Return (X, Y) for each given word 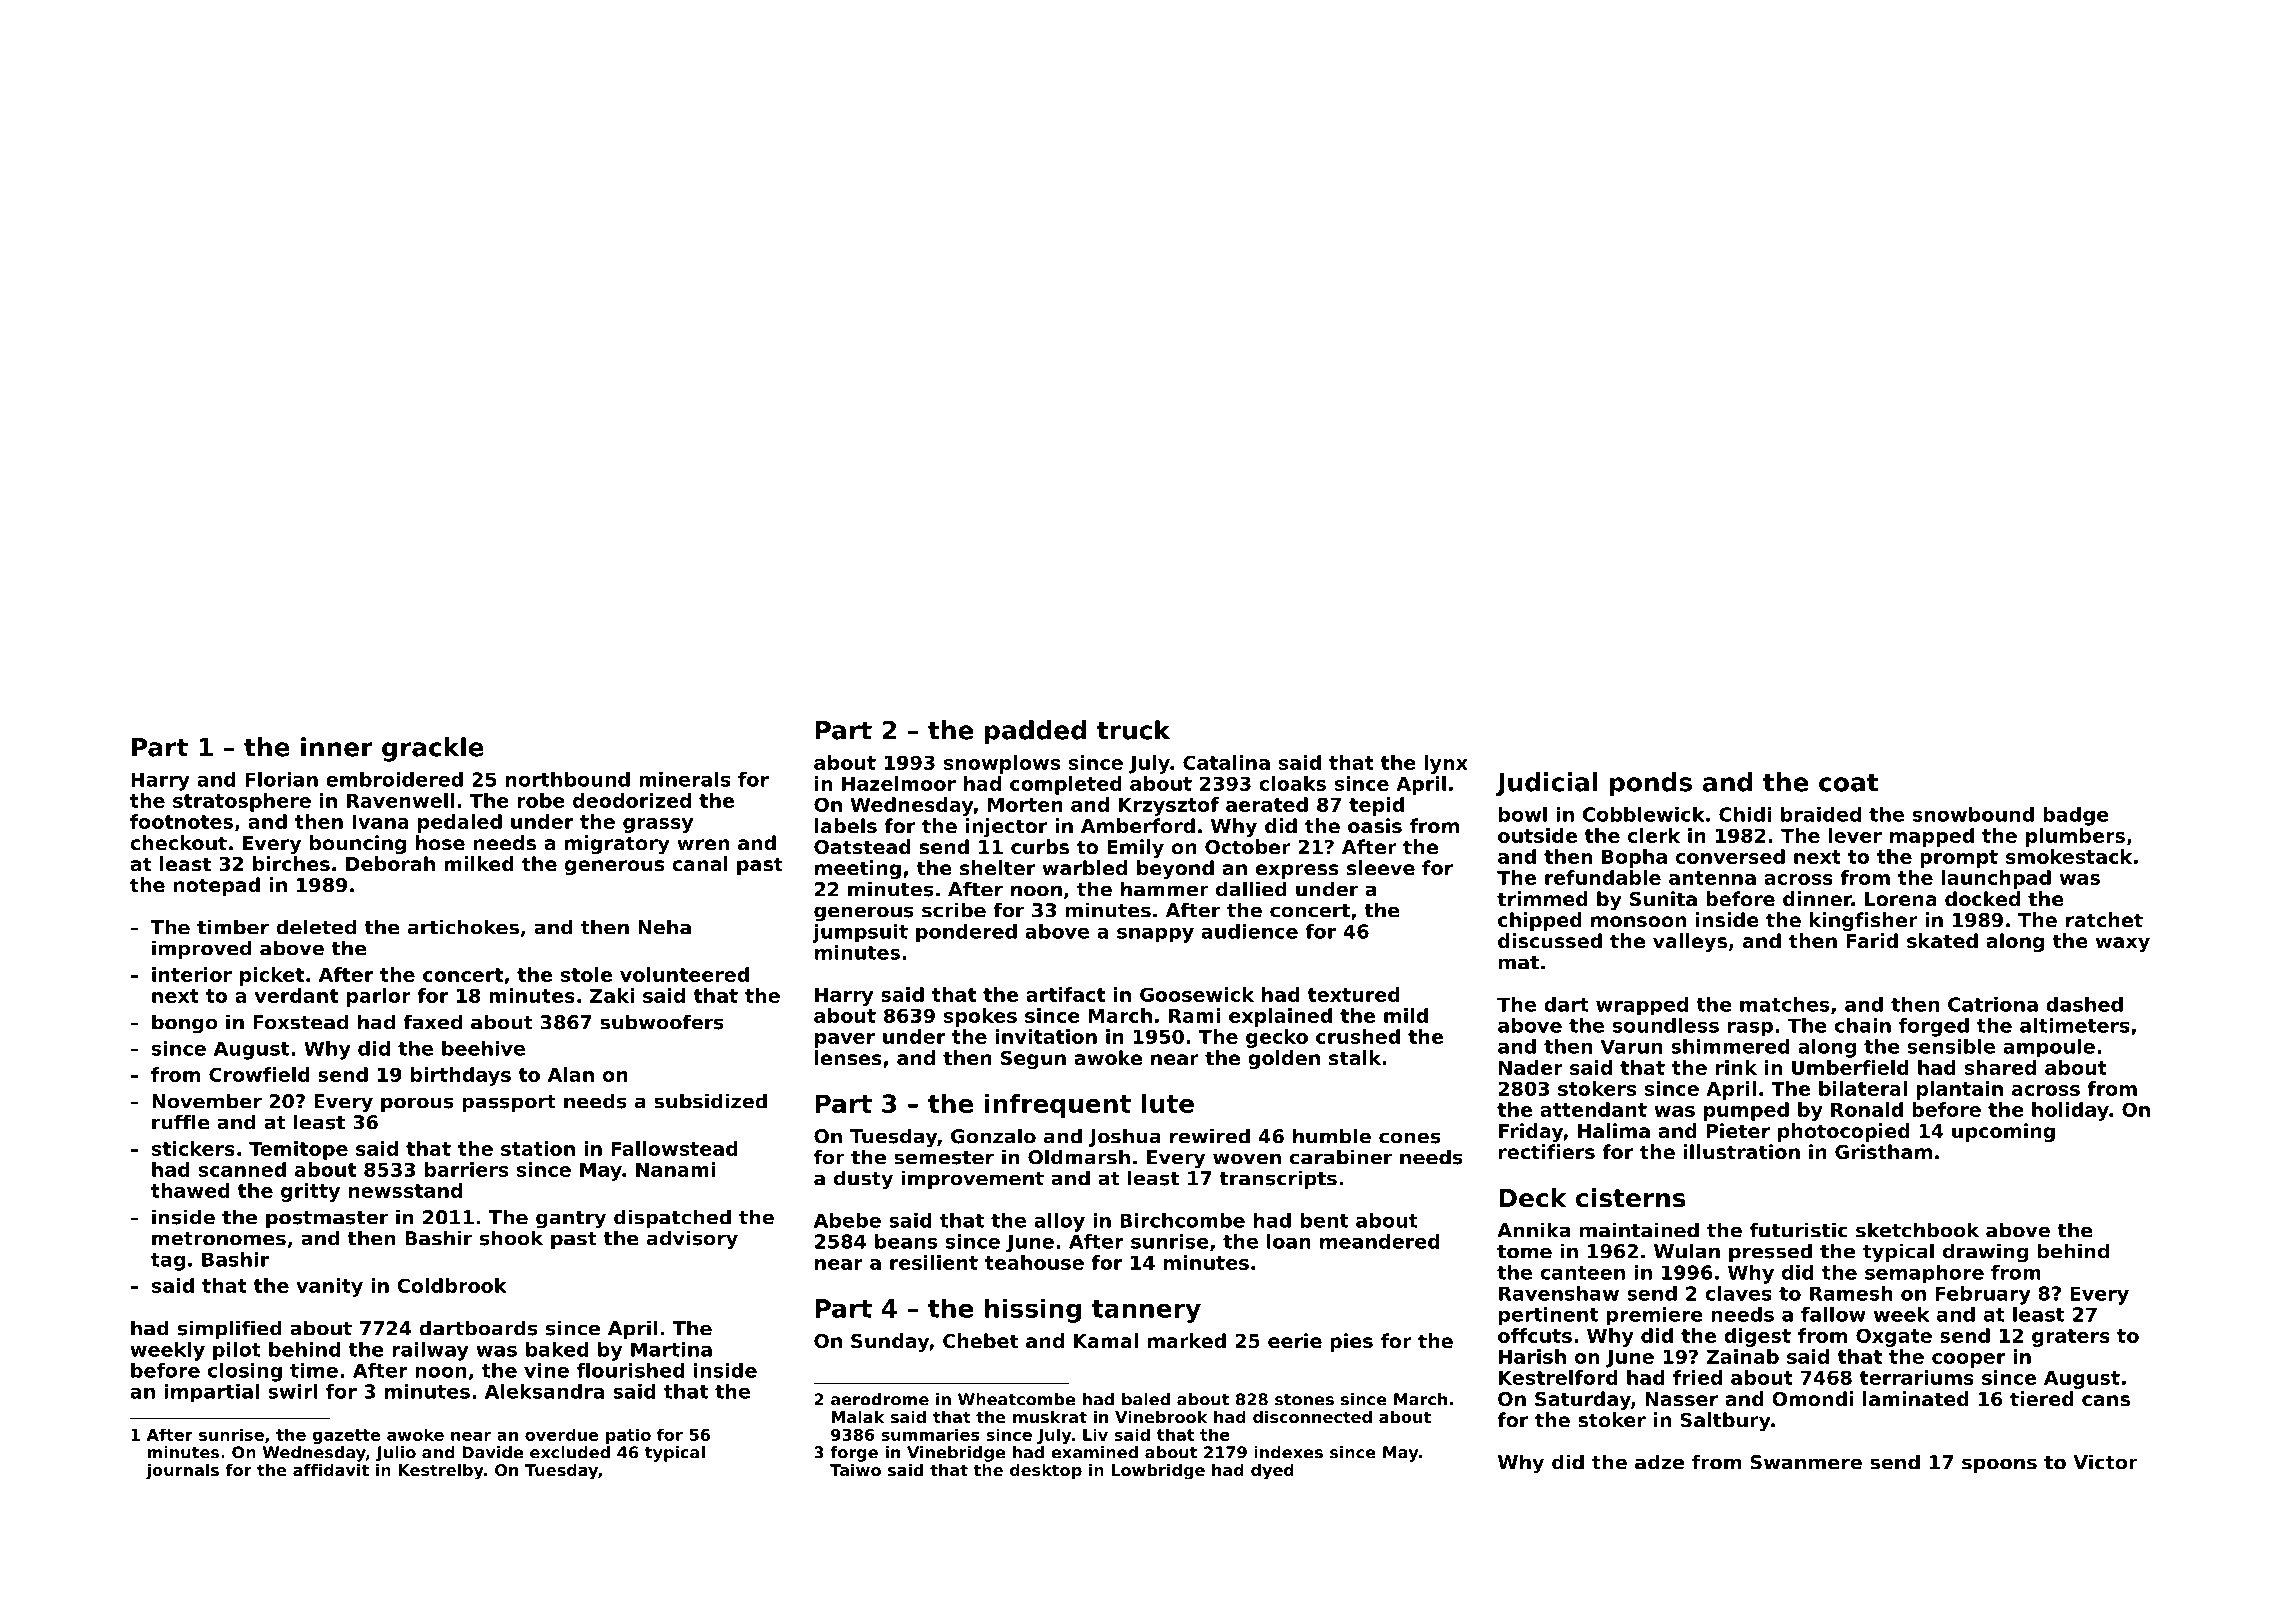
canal (700, 863)
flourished (631, 1370)
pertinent (1548, 1316)
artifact (1065, 994)
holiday (2070, 1111)
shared (2000, 1067)
